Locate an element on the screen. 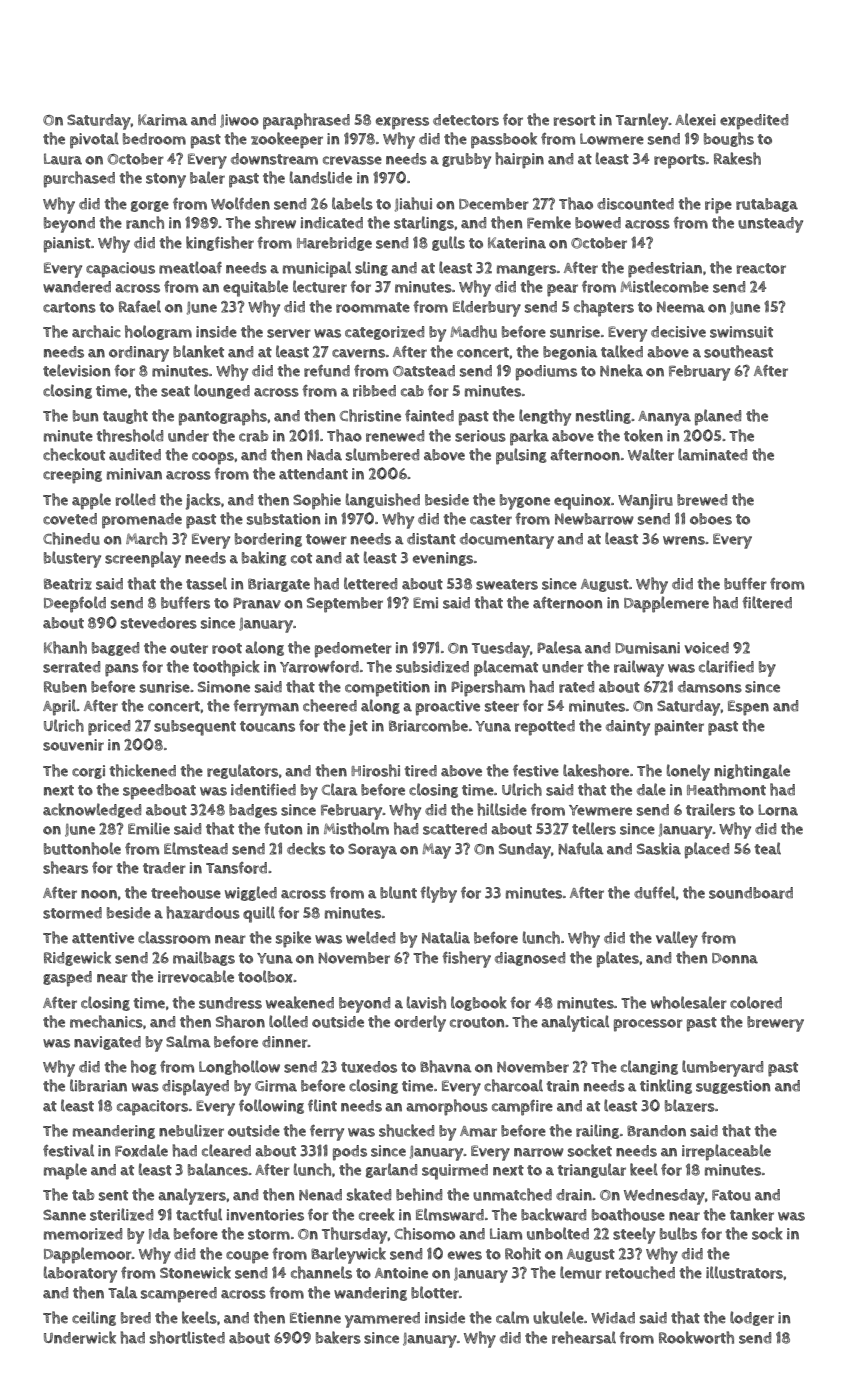  Tuesday is located at coordinates (501, 650).
